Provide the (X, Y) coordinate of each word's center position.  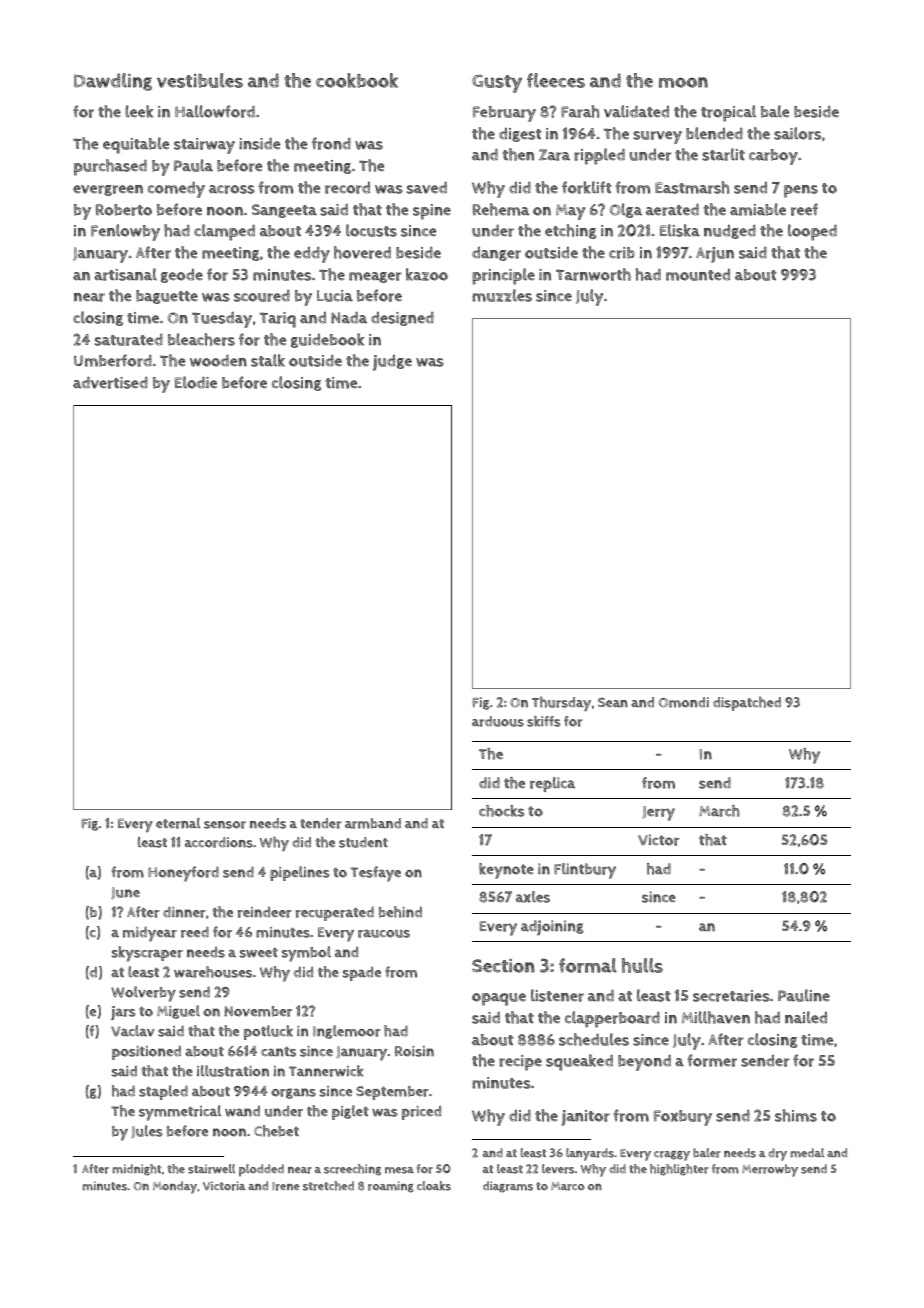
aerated (672, 209)
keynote (506, 871)
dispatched (747, 703)
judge (392, 363)
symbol (306, 954)
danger (496, 254)
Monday (175, 1187)
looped (812, 232)
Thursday (561, 703)
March (719, 811)
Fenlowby (125, 232)
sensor (225, 825)
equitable (136, 145)
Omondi (683, 702)
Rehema (501, 209)
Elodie (196, 382)
